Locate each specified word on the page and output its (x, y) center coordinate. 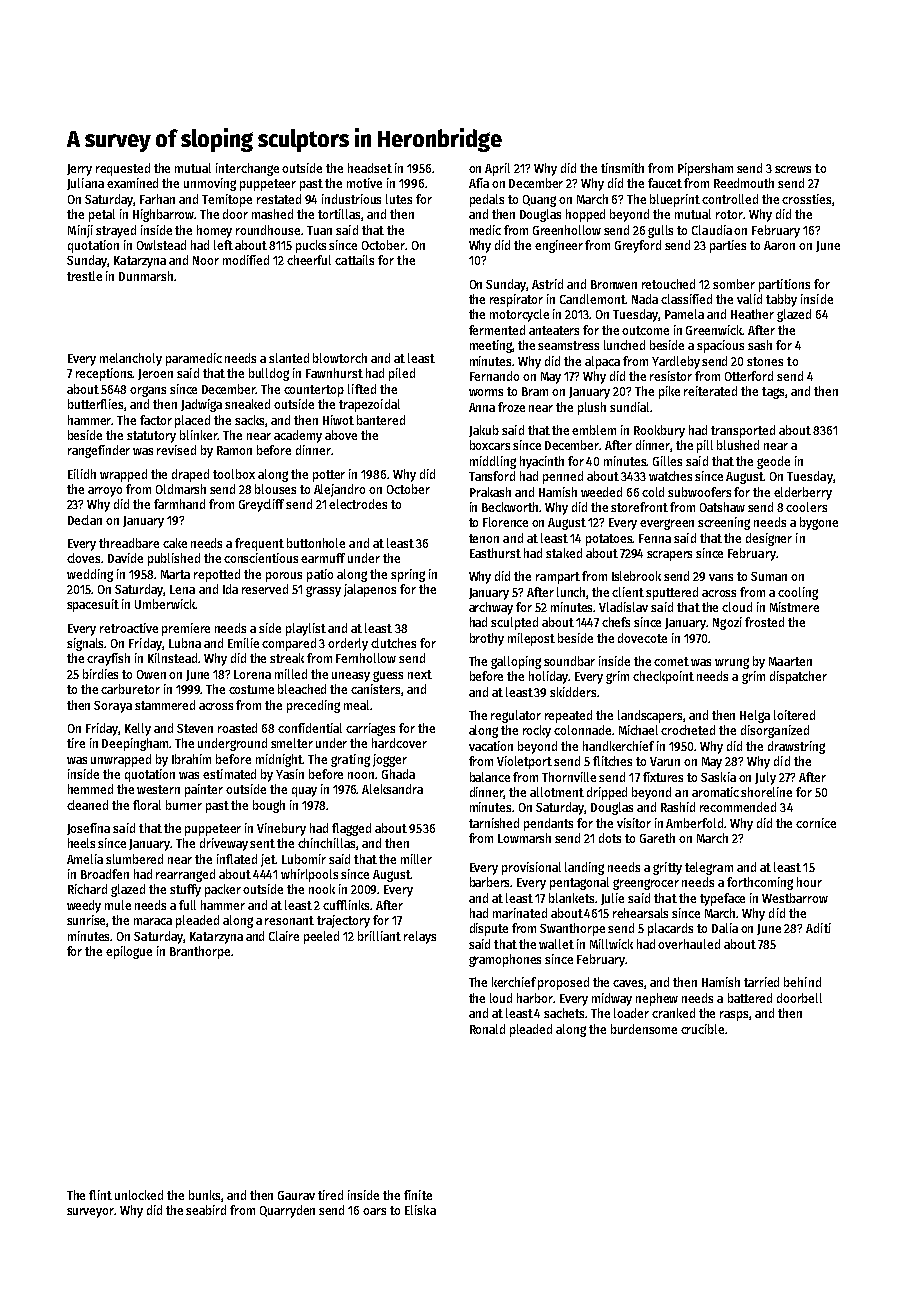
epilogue (129, 952)
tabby (781, 300)
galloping (516, 662)
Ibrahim (191, 759)
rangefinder (99, 451)
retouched (668, 284)
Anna (482, 407)
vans (721, 577)
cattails (354, 260)
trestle (84, 276)
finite (418, 1195)
